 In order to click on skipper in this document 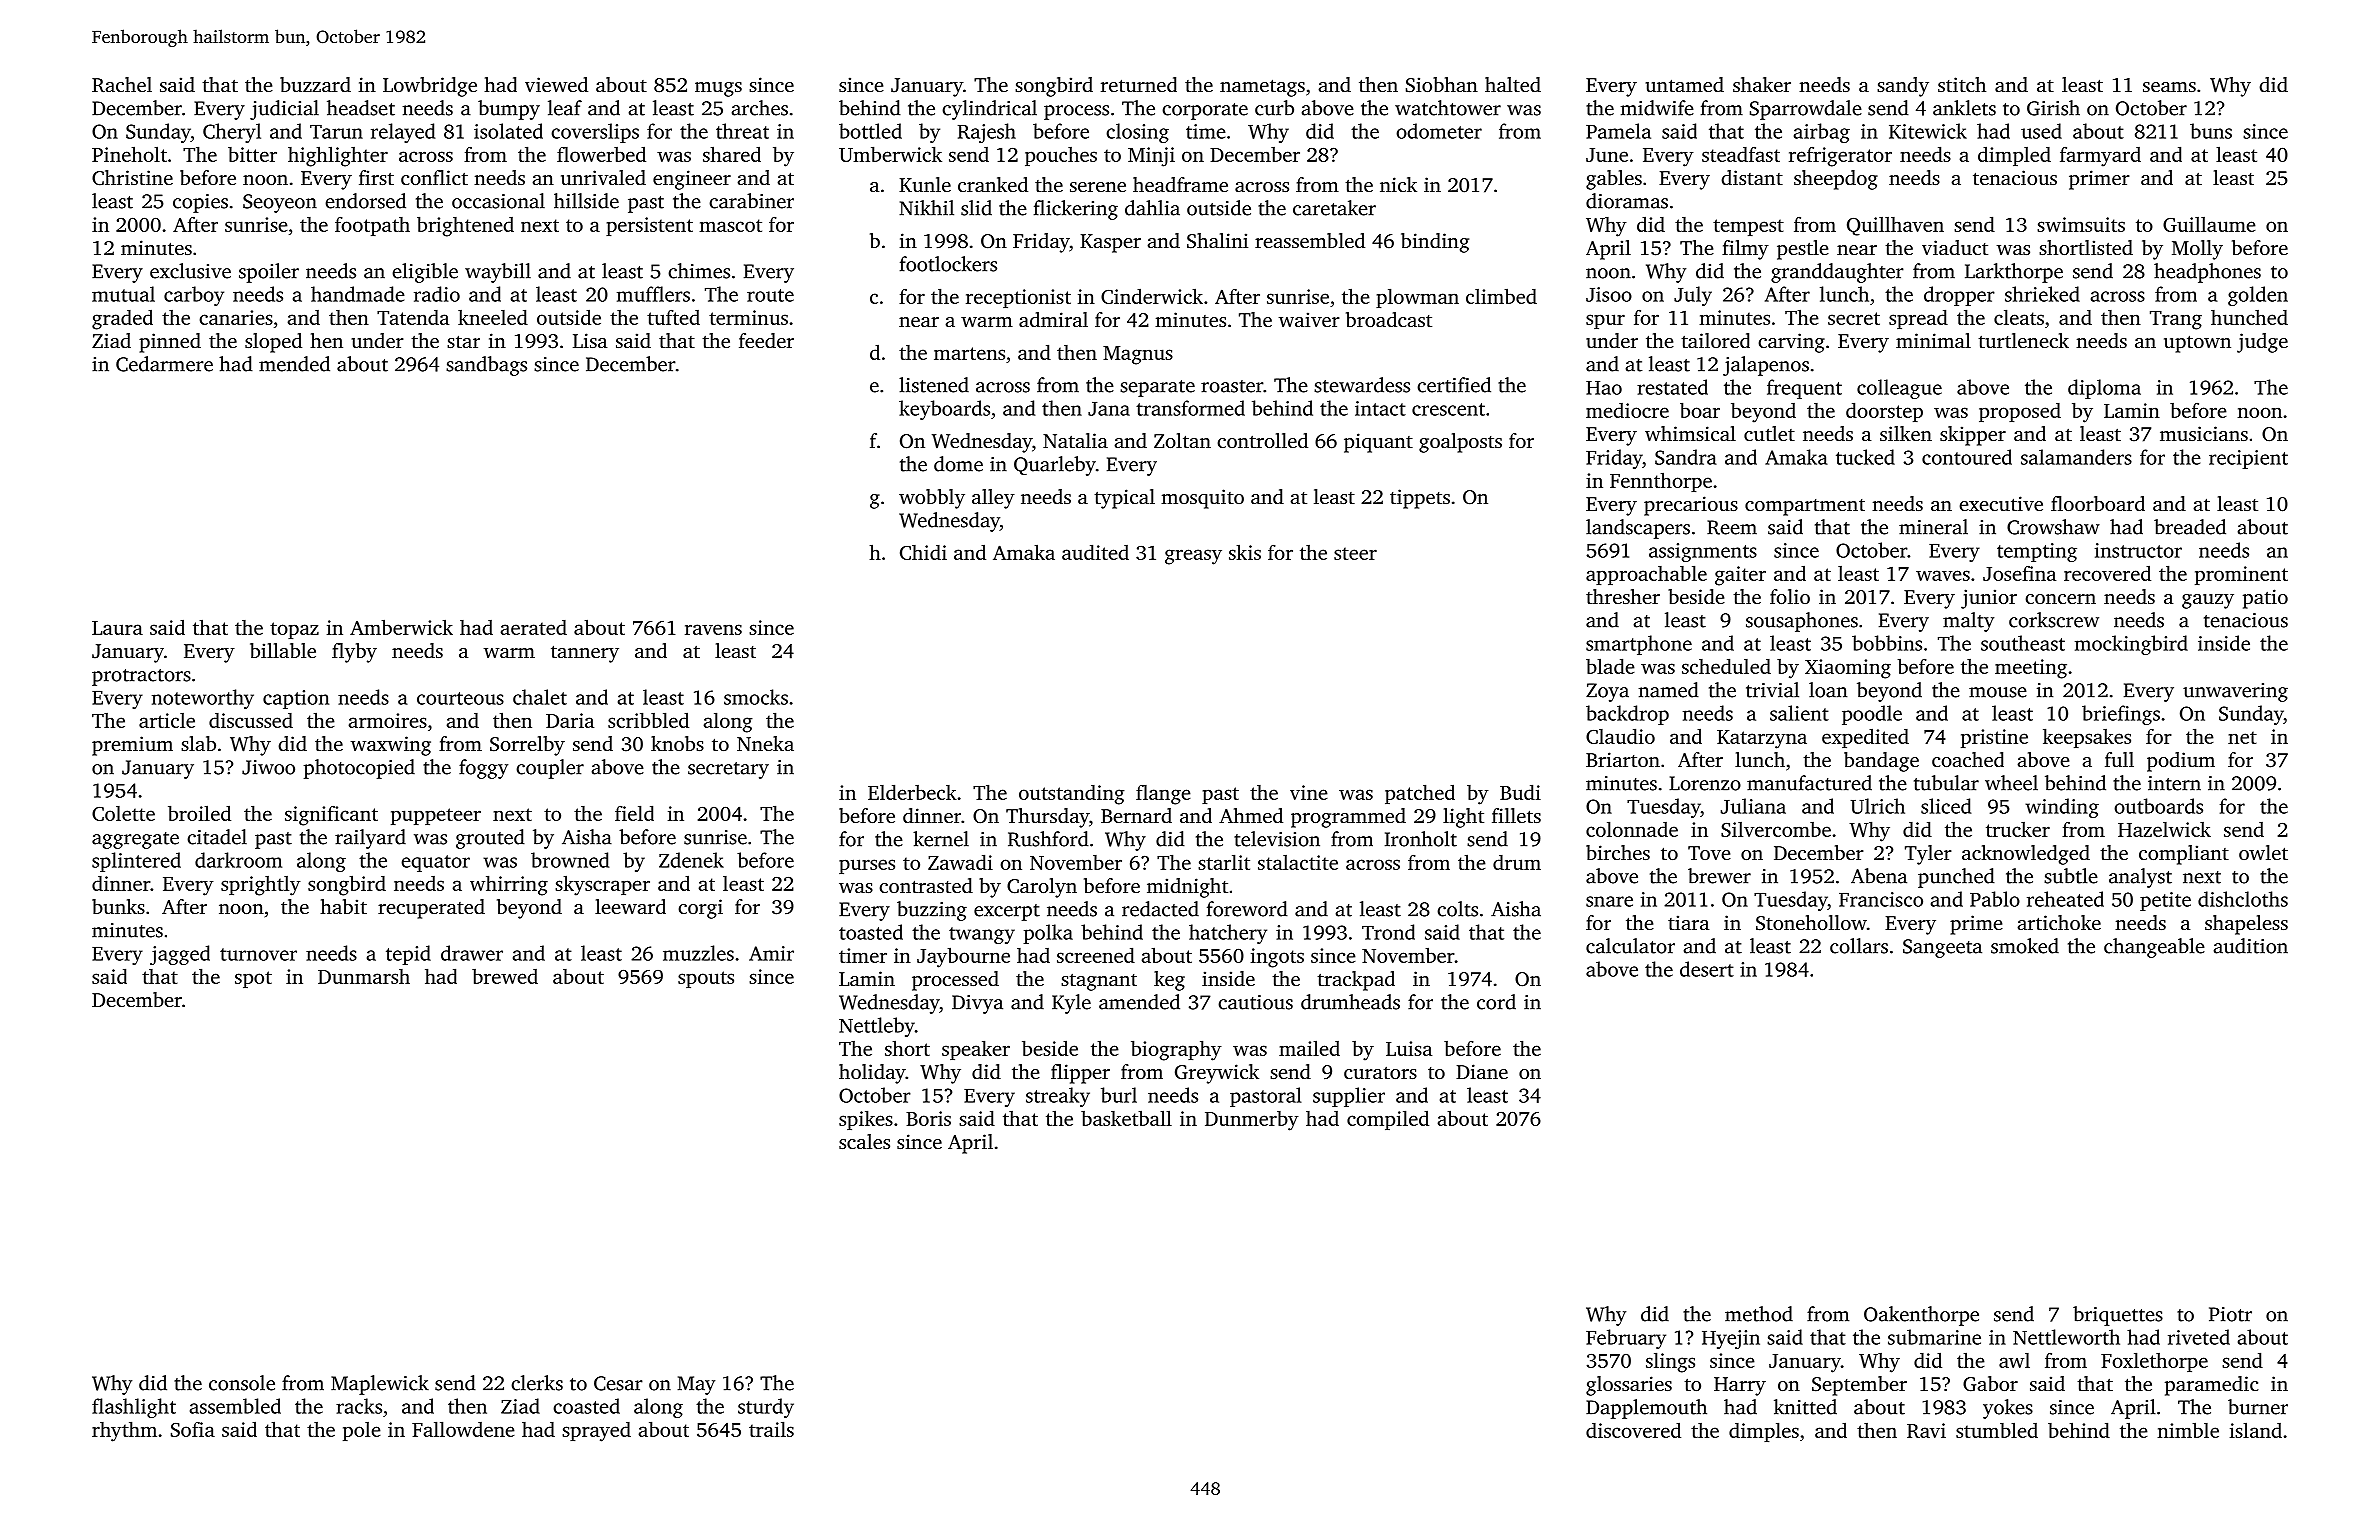, I will do `click(1973, 436)`.
